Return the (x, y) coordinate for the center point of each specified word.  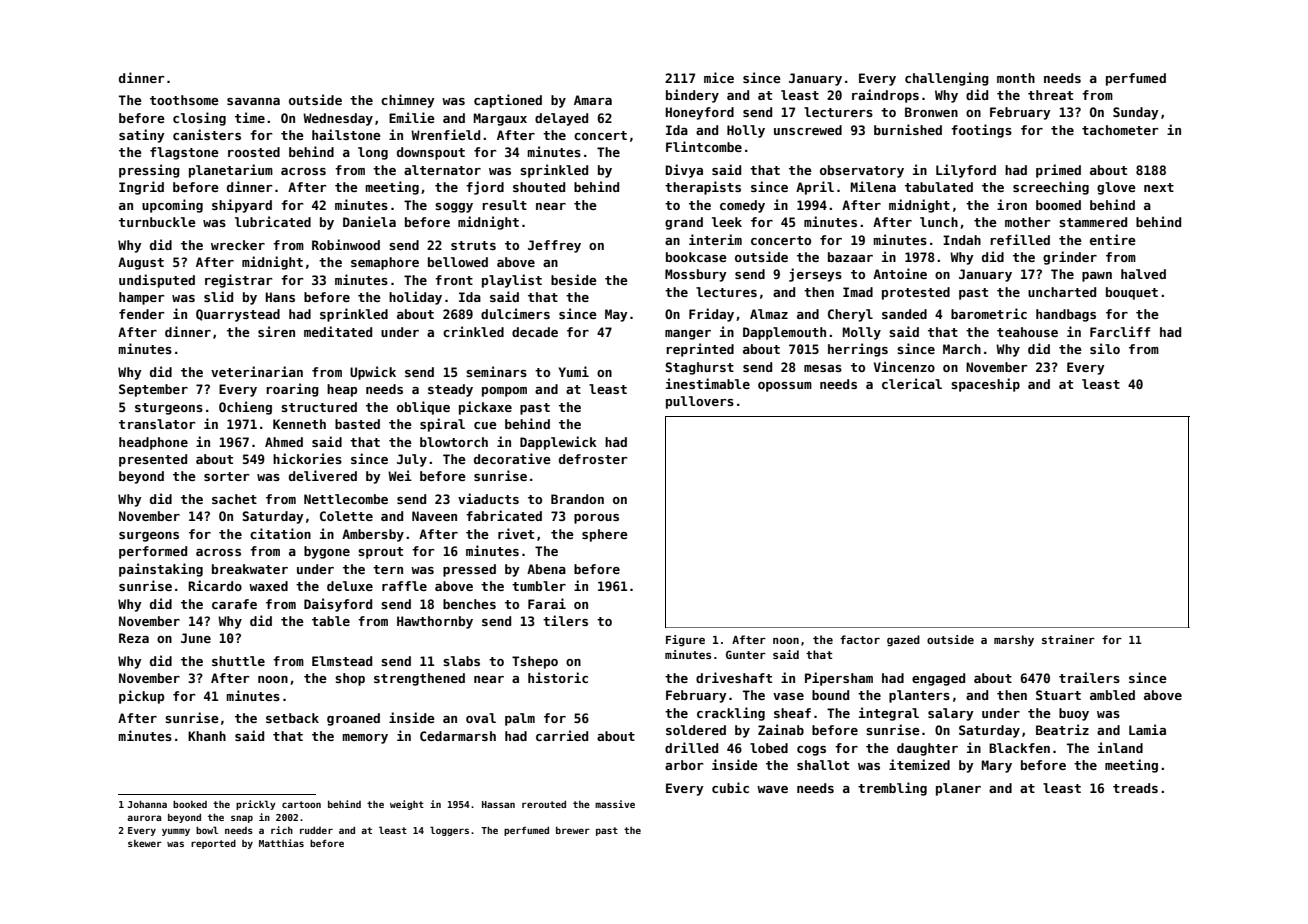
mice (719, 77)
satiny (142, 136)
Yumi (573, 371)
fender (142, 314)
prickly (256, 805)
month (1016, 78)
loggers (449, 831)
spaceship (985, 385)
